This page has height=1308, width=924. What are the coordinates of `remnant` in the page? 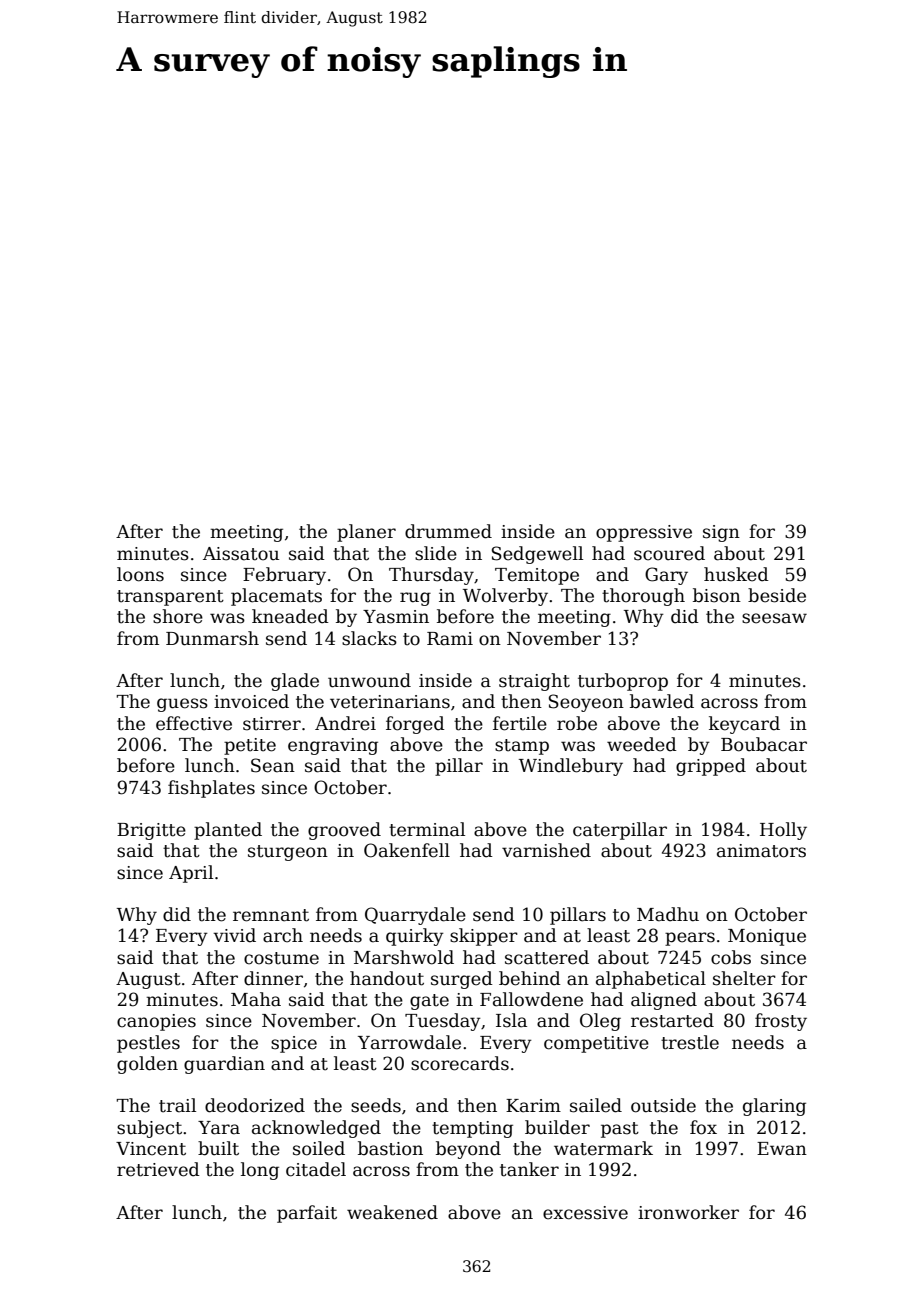 It's located at (271, 915).
